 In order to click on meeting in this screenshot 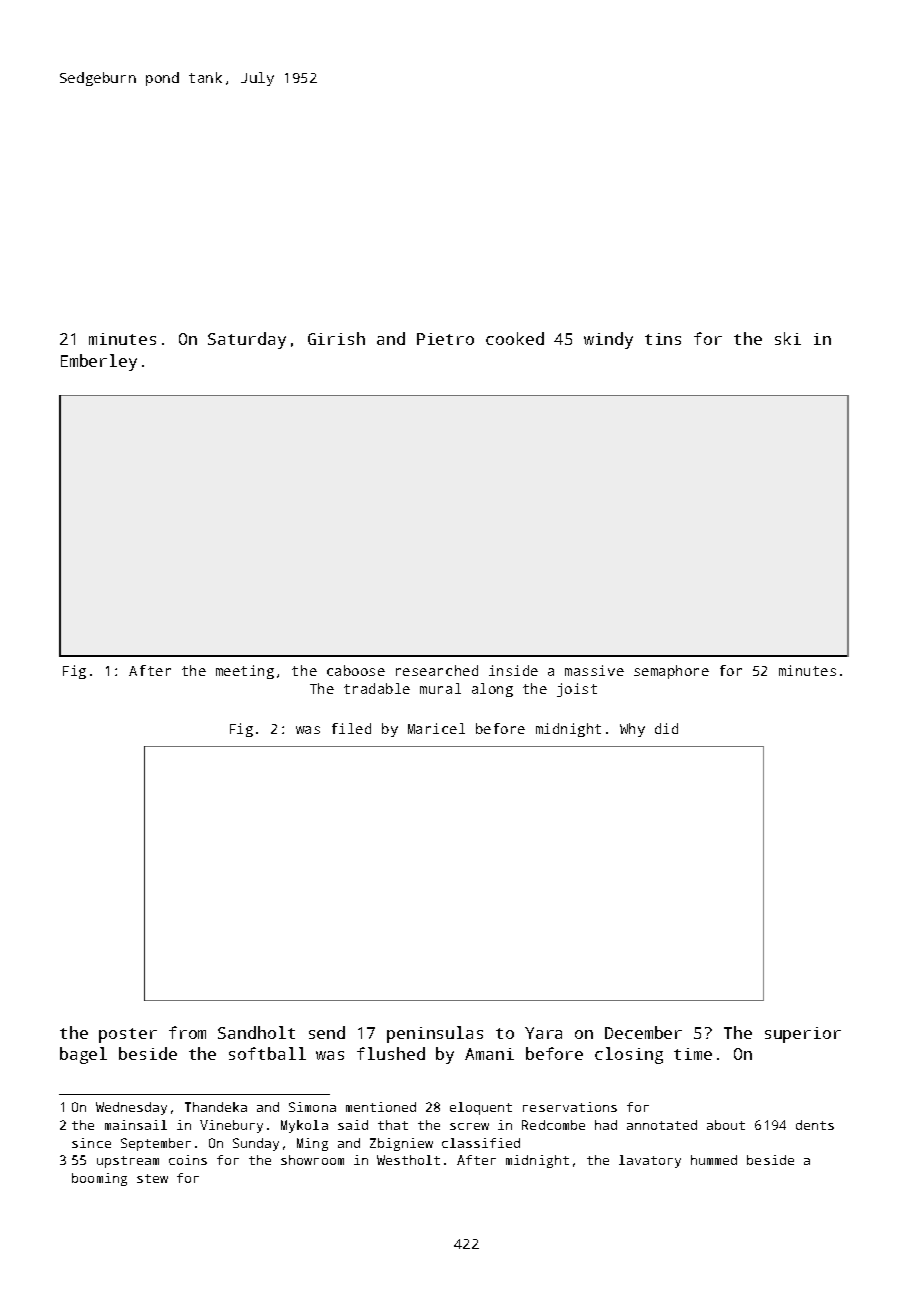, I will do `click(245, 672)`.
